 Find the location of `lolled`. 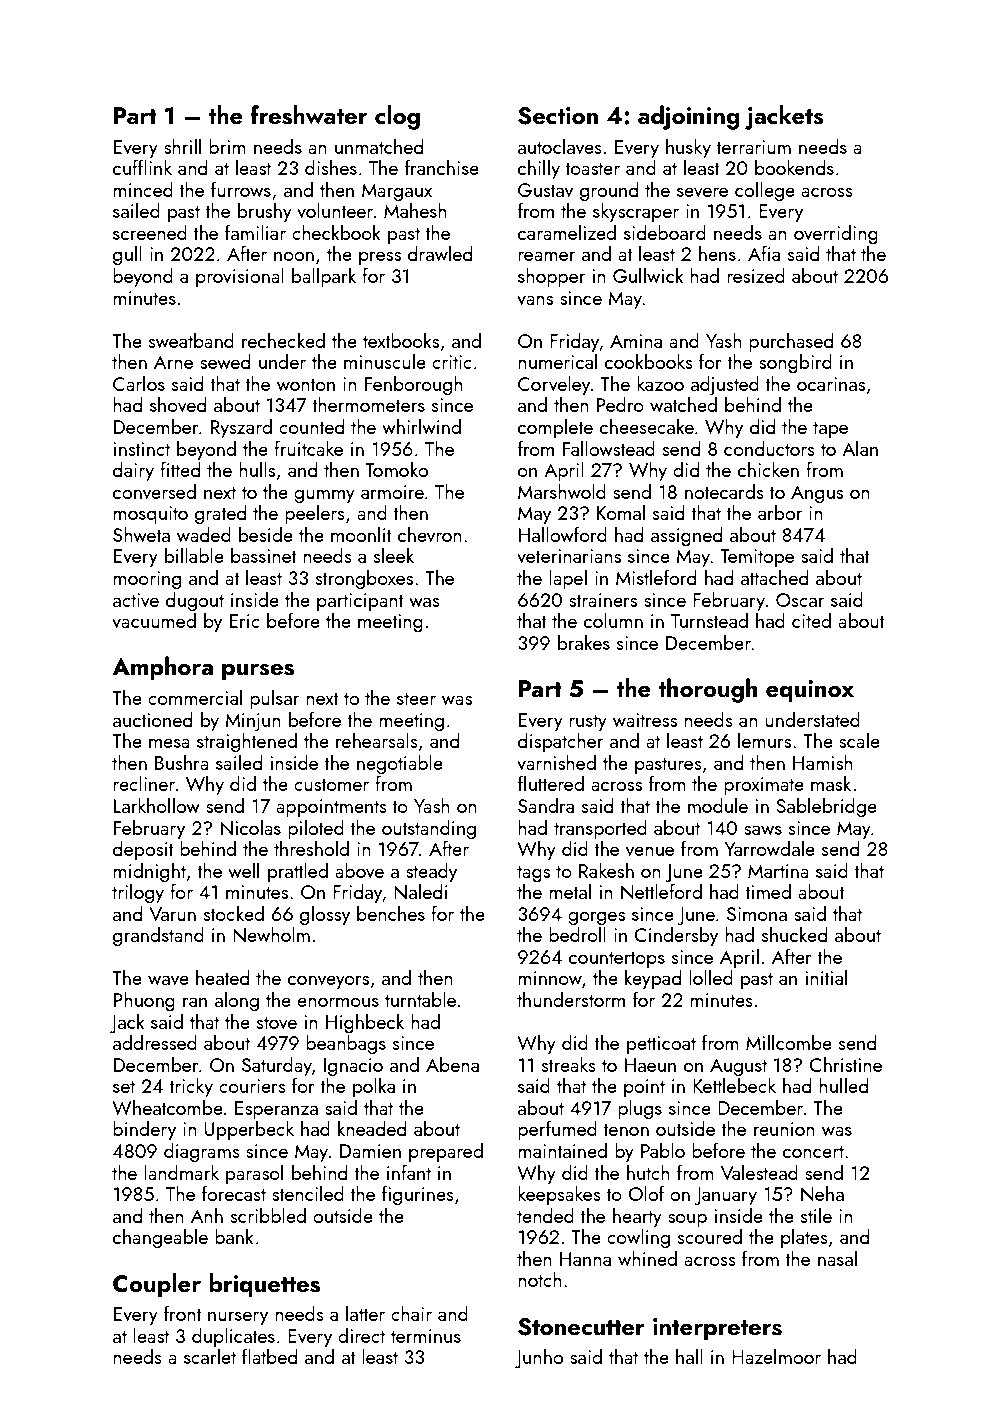

lolled is located at coordinates (711, 977).
